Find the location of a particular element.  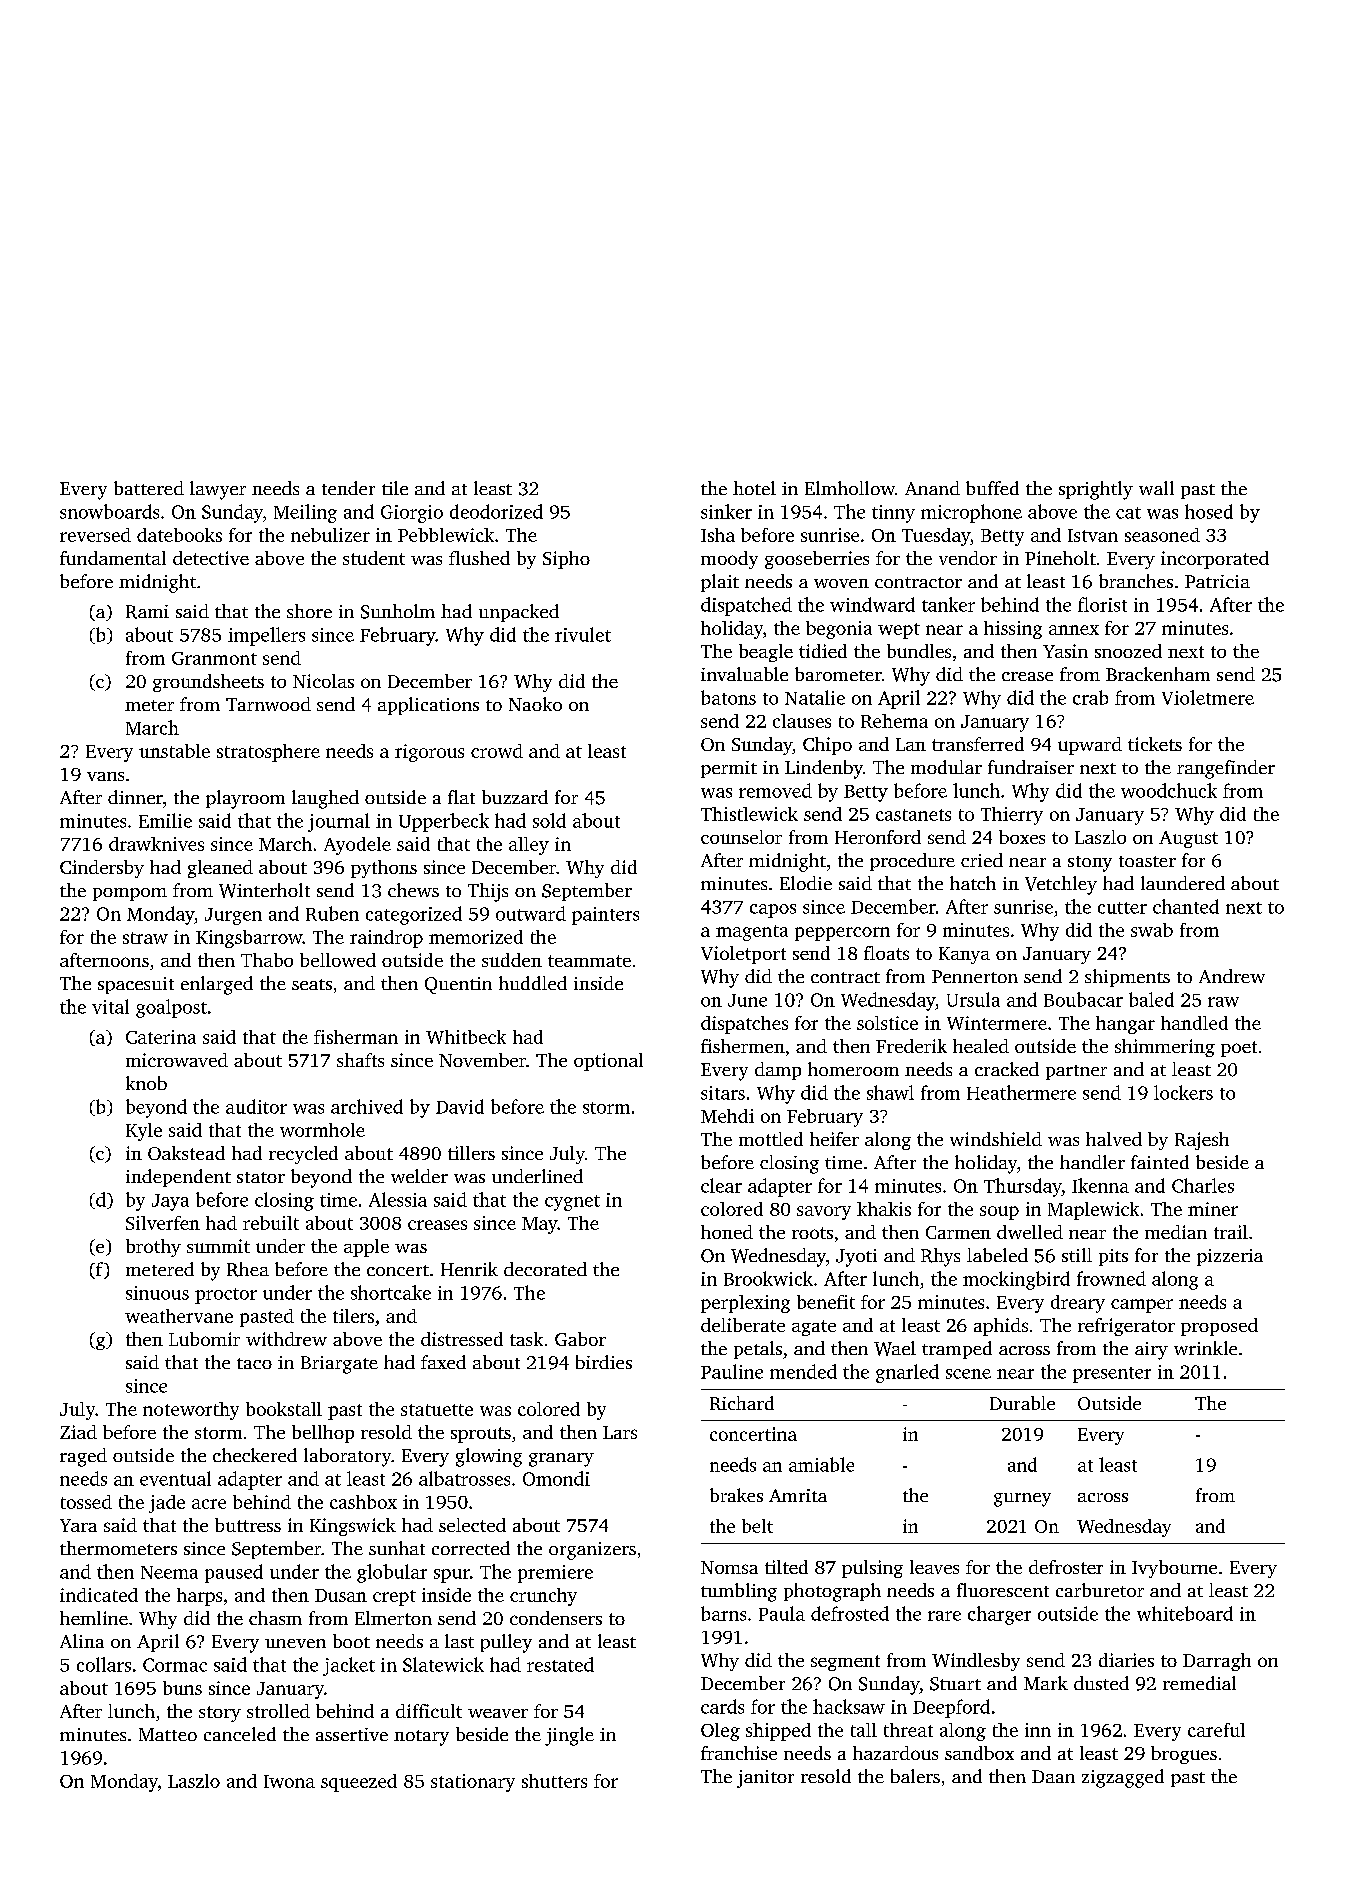

fisherman is located at coordinates (356, 1037).
